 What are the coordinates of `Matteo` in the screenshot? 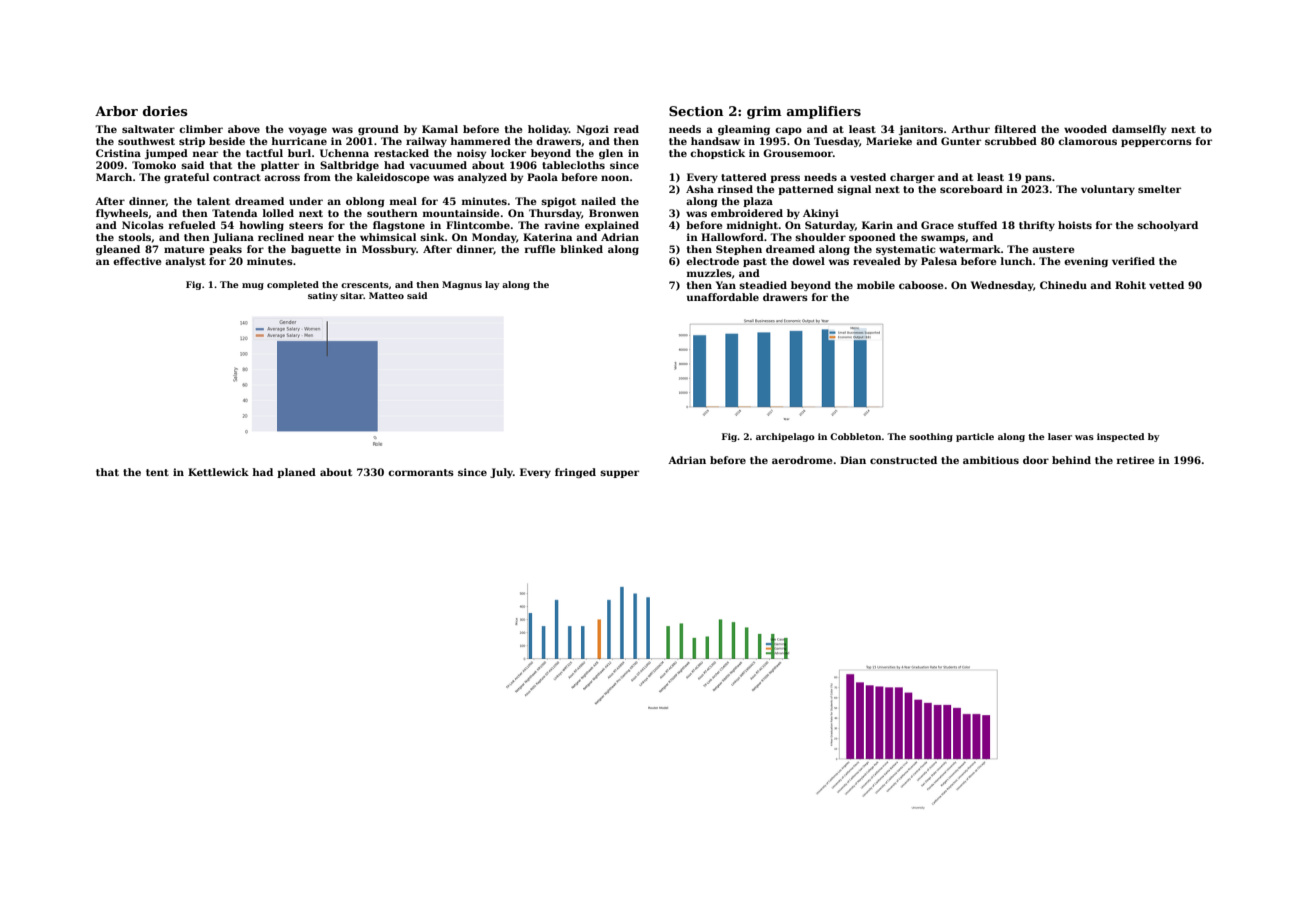 It's located at (386, 295).
